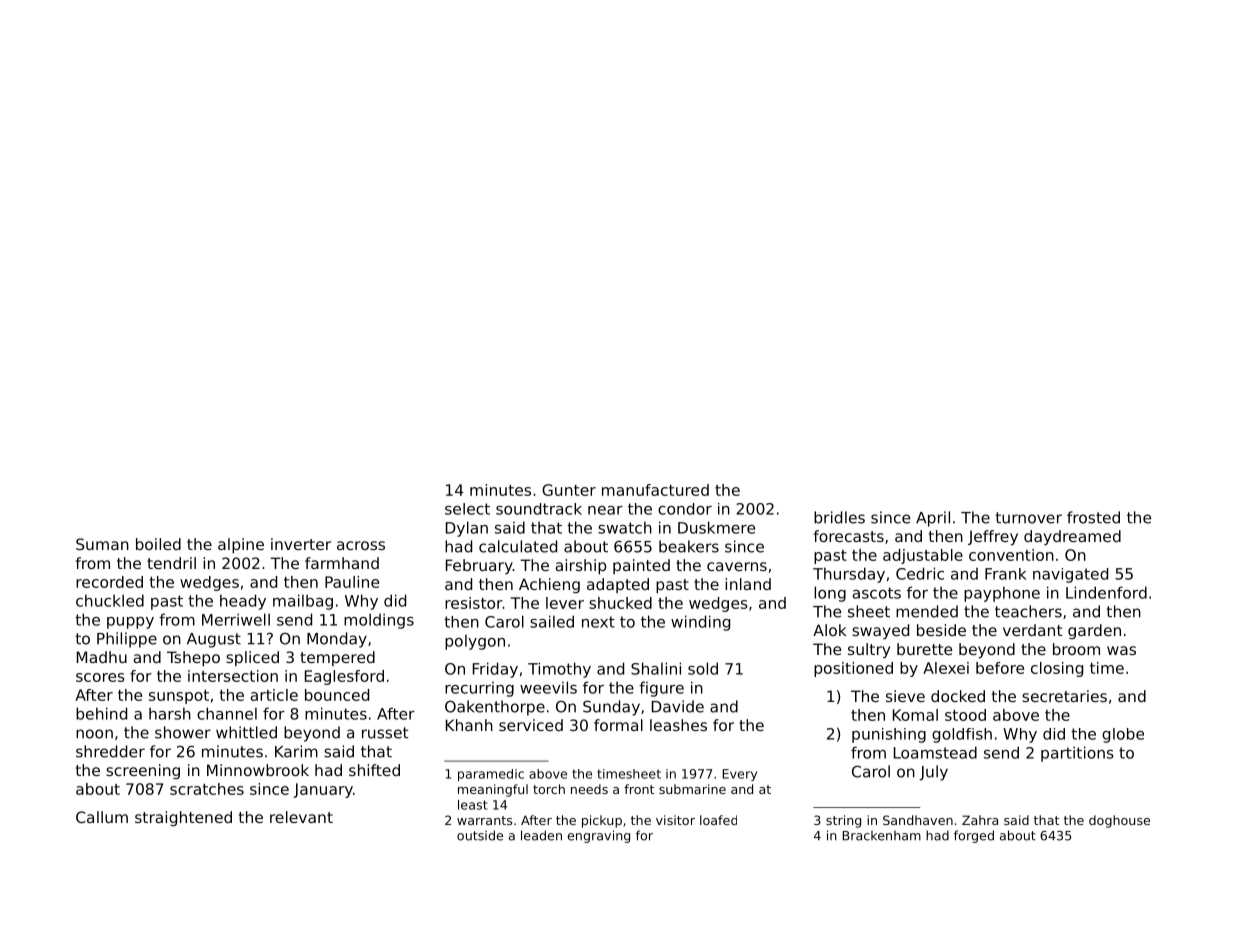 Image resolution: width=1233 pixels, height=952 pixels. What do you see at coordinates (655, 490) in the screenshot?
I see `manufactured` at bounding box center [655, 490].
